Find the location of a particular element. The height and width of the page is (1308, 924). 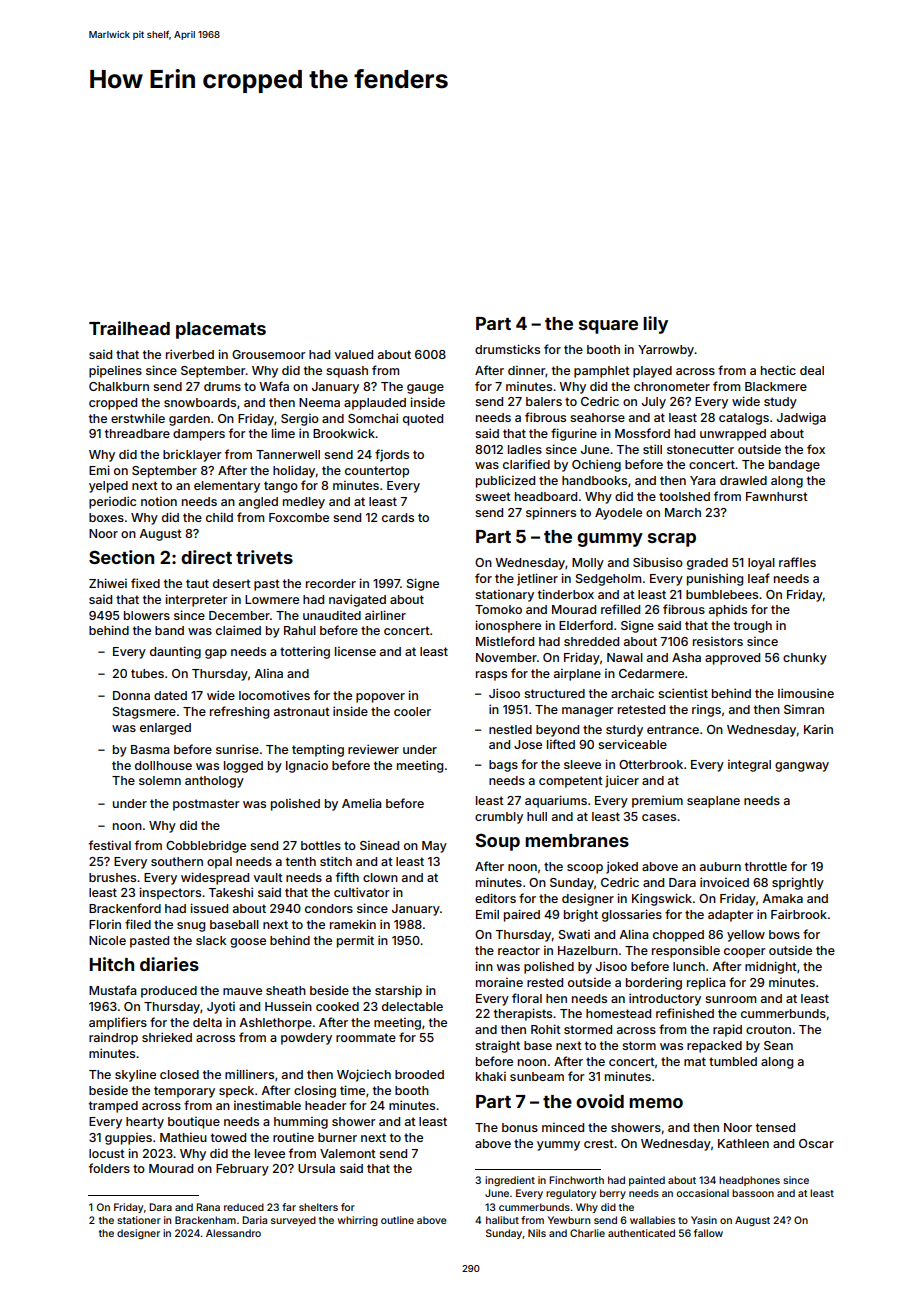

placemats is located at coordinates (221, 330).
